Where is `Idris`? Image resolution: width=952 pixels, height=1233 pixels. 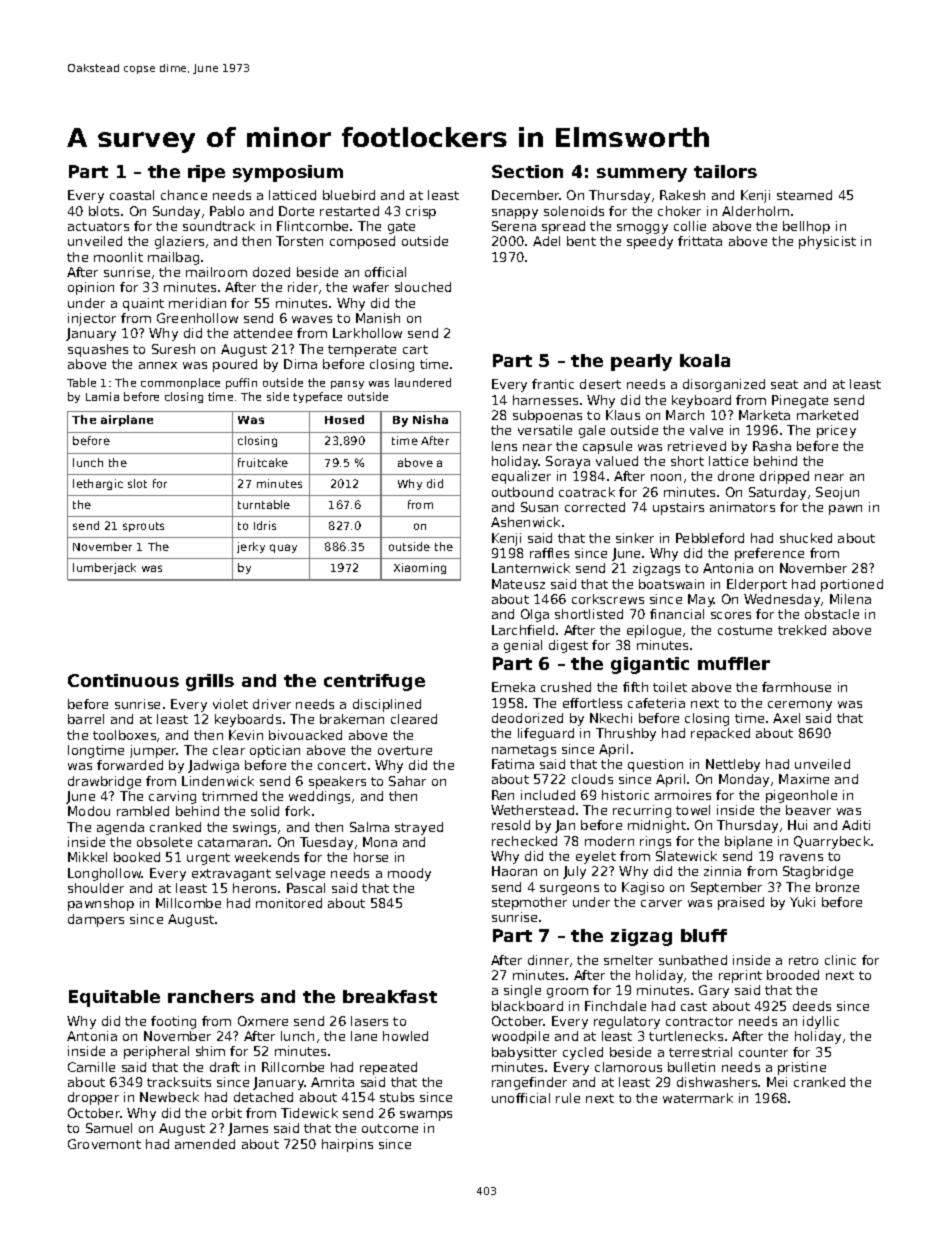
Idris is located at coordinates (265, 525).
